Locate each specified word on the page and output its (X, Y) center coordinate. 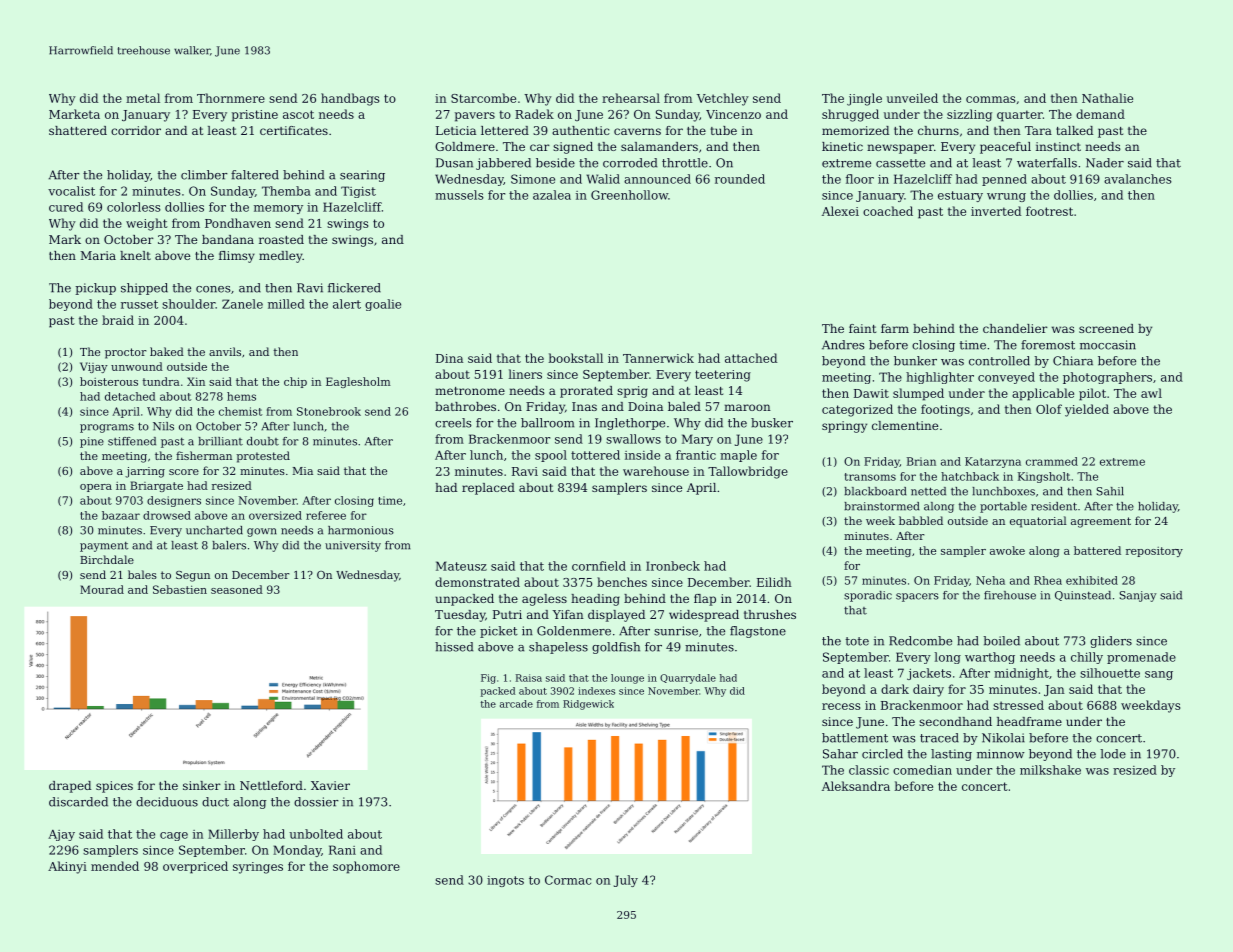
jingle (864, 99)
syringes (258, 868)
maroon (747, 407)
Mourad (102, 589)
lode (1113, 754)
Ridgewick (588, 705)
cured (66, 207)
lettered (505, 130)
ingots (505, 881)
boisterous (109, 381)
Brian (921, 461)
